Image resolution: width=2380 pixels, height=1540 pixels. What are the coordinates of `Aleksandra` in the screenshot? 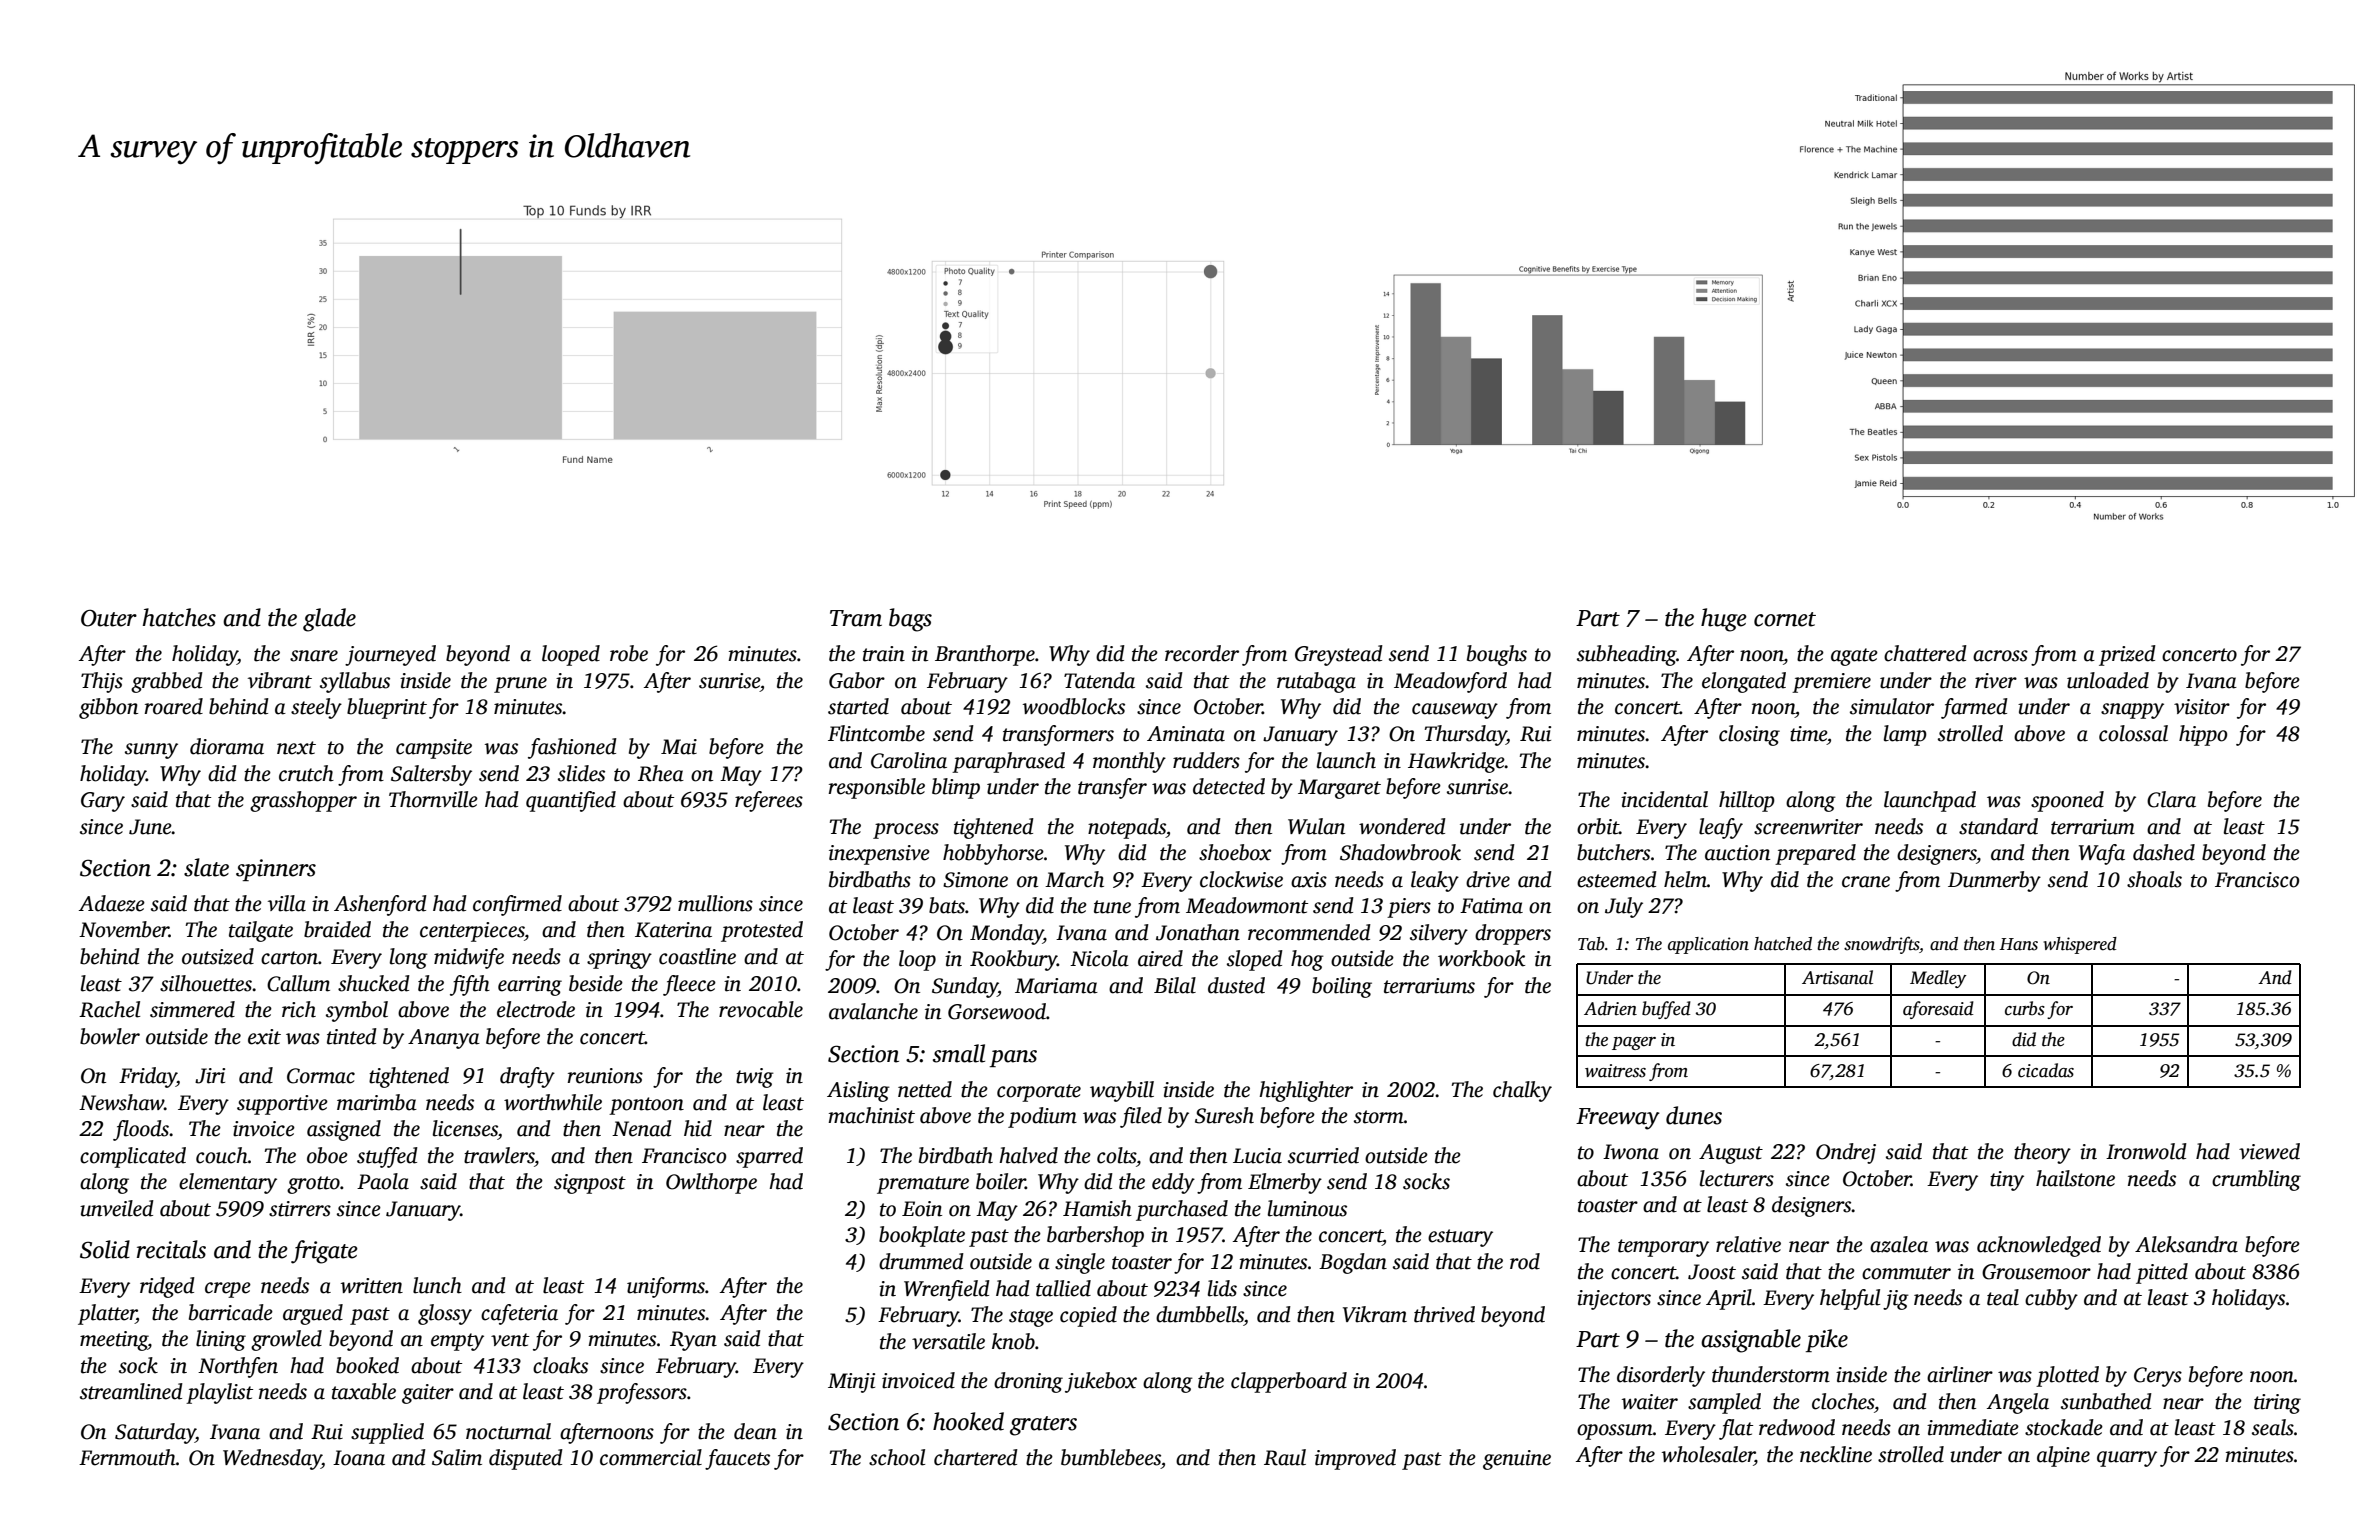 It's located at (2186, 1244).
